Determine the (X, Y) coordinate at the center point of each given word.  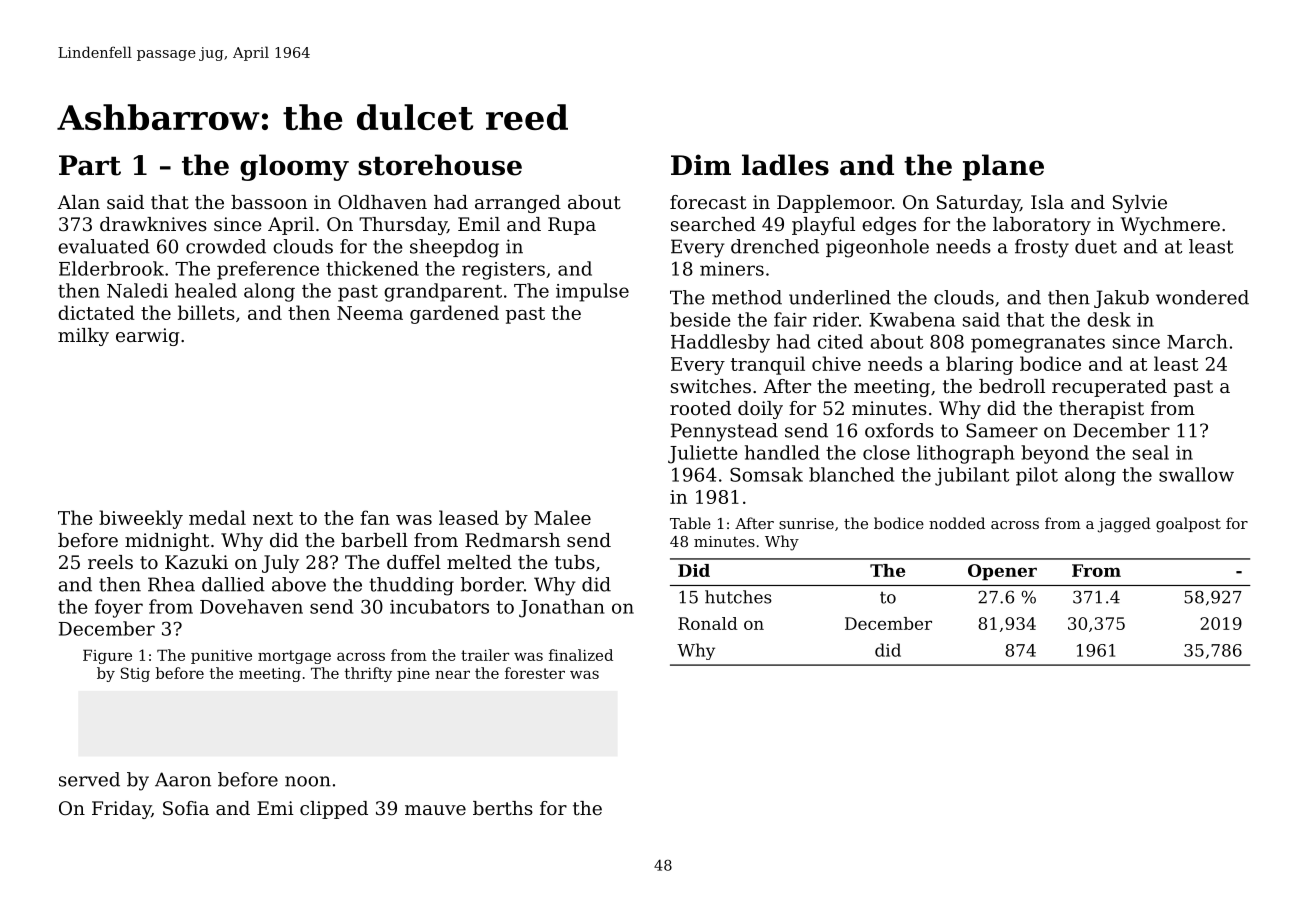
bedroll (1012, 386)
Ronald (708, 623)
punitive (221, 657)
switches (711, 386)
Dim (701, 164)
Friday (121, 810)
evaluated (104, 246)
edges (889, 226)
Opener (1002, 572)
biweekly (141, 519)
